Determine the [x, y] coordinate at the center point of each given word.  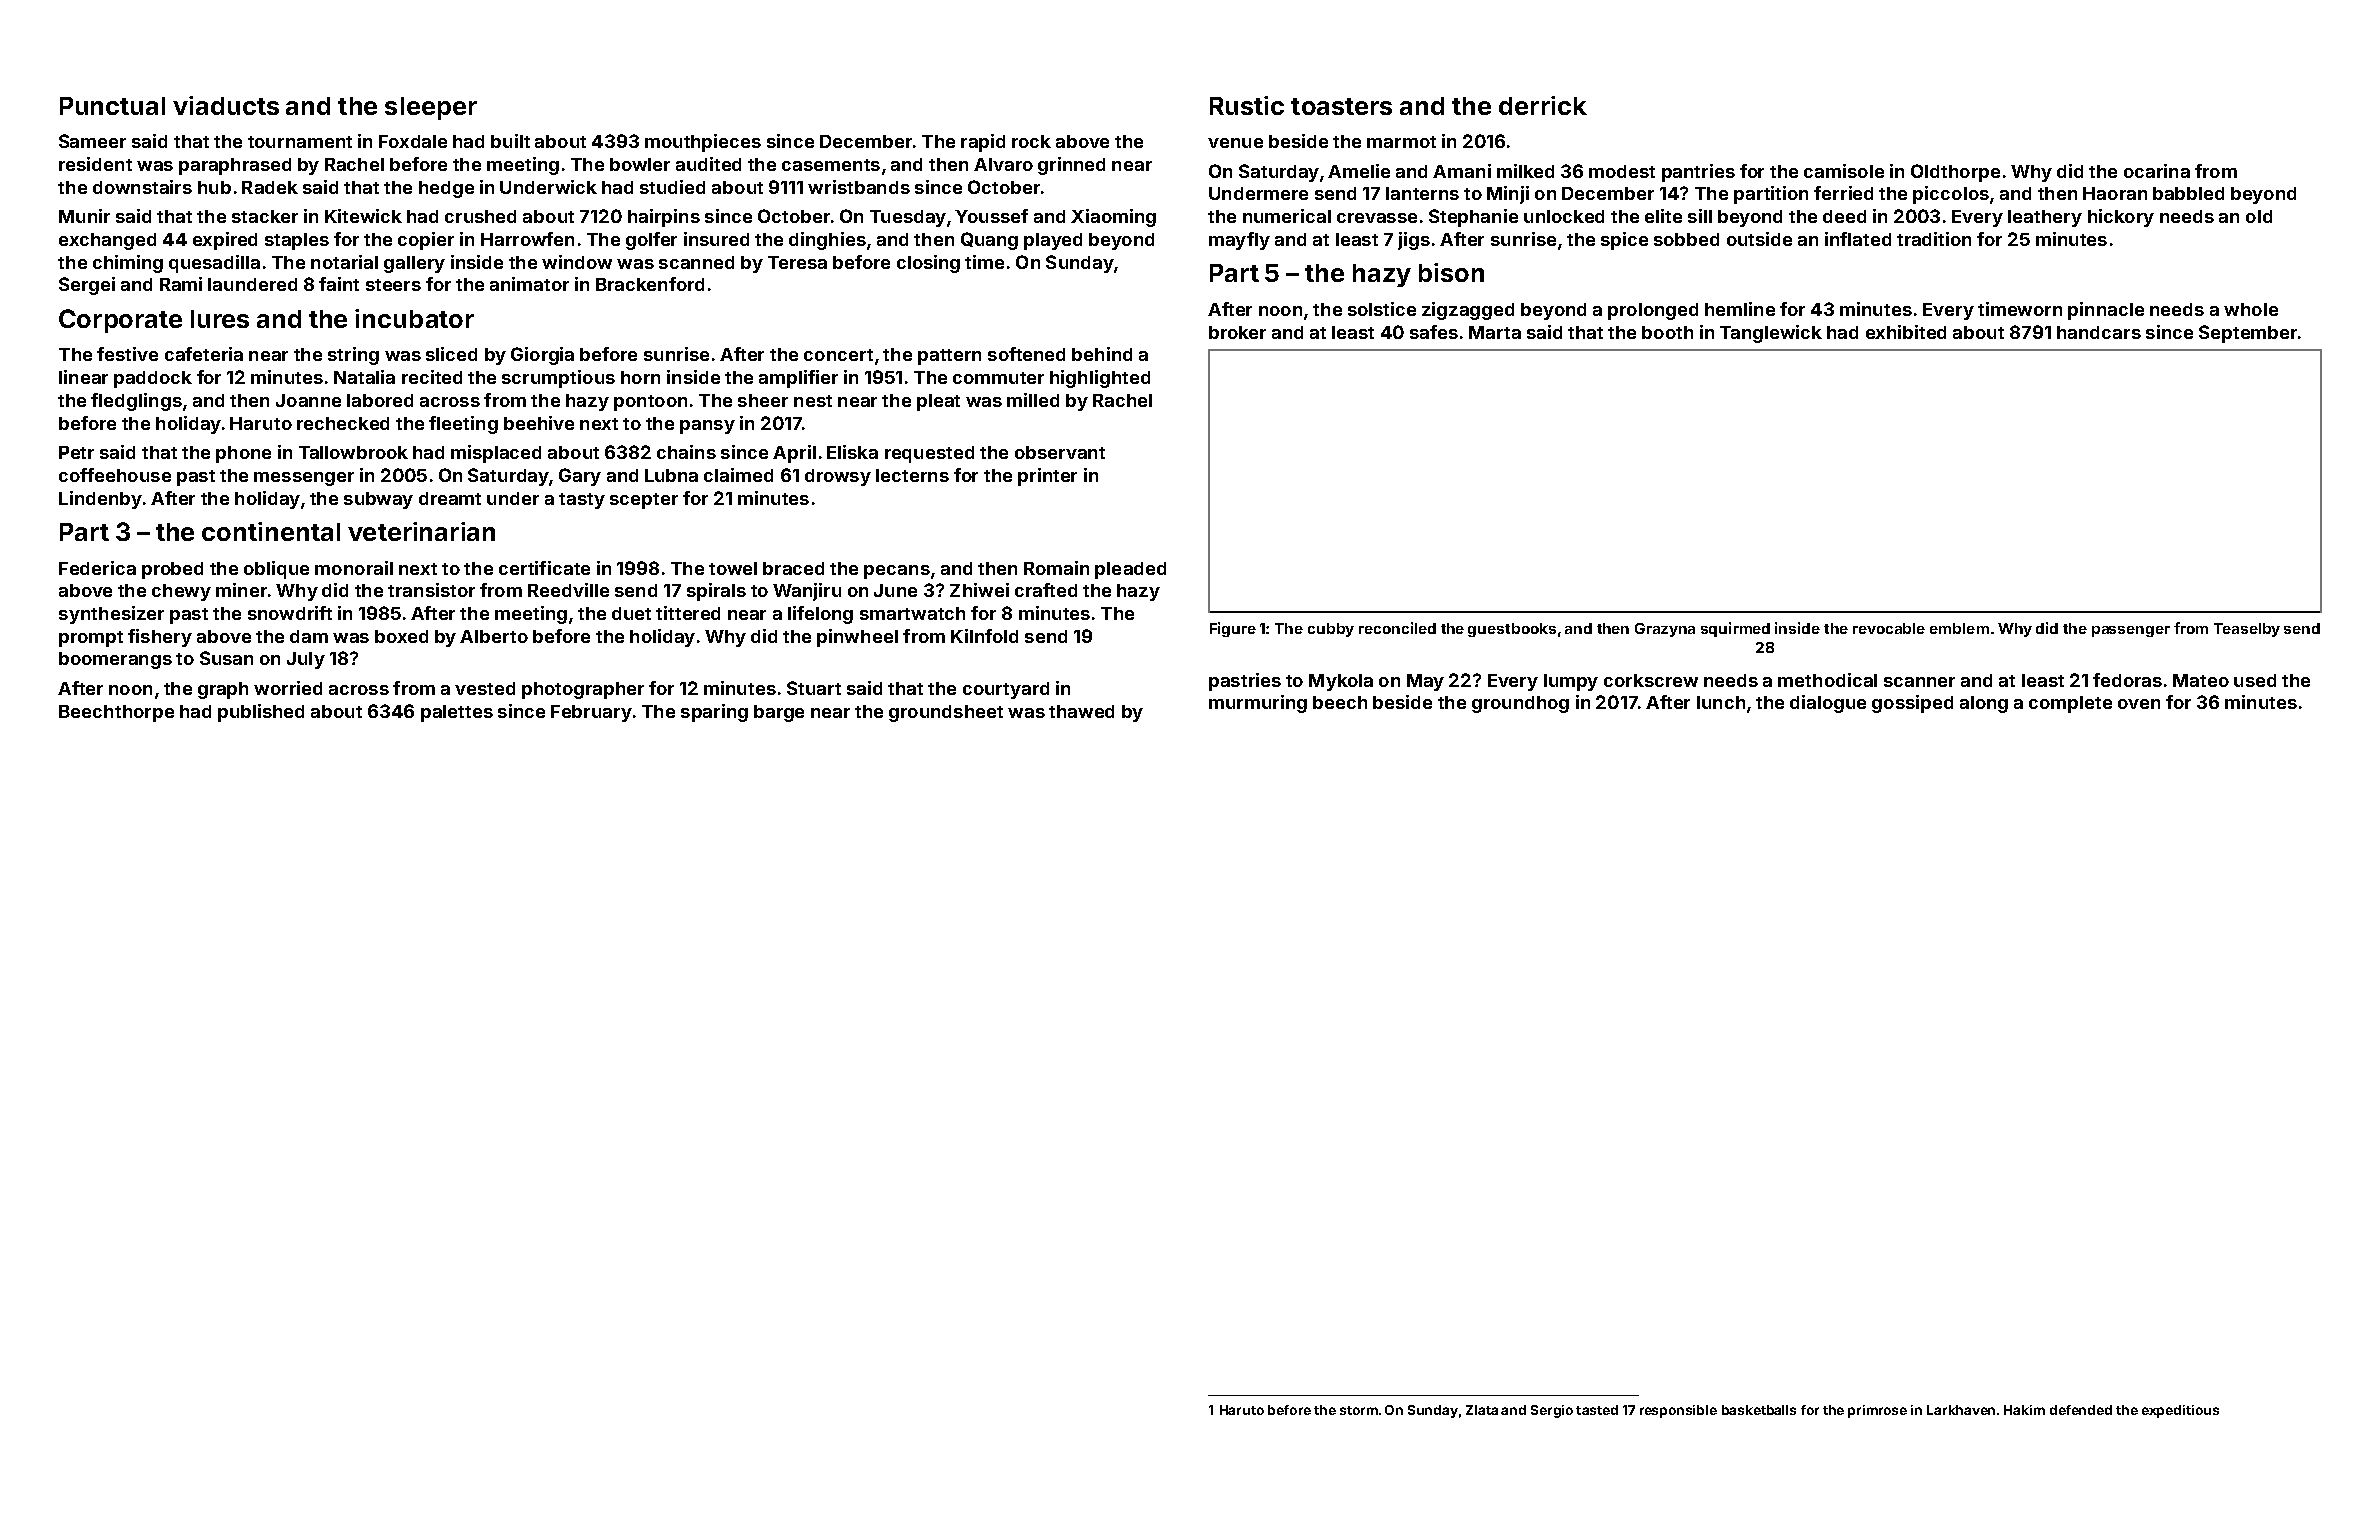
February [591, 713]
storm [1359, 1410]
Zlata [1482, 1410]
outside [1759, 239]
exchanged [107, 241]
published [261, 713]
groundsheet [946, 713]
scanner [1919, 682]
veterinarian [421, 531]
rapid [983, 143]
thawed [1081, 711]
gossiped [1912, 704]
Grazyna [1665, 630]
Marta [1495, 332]
